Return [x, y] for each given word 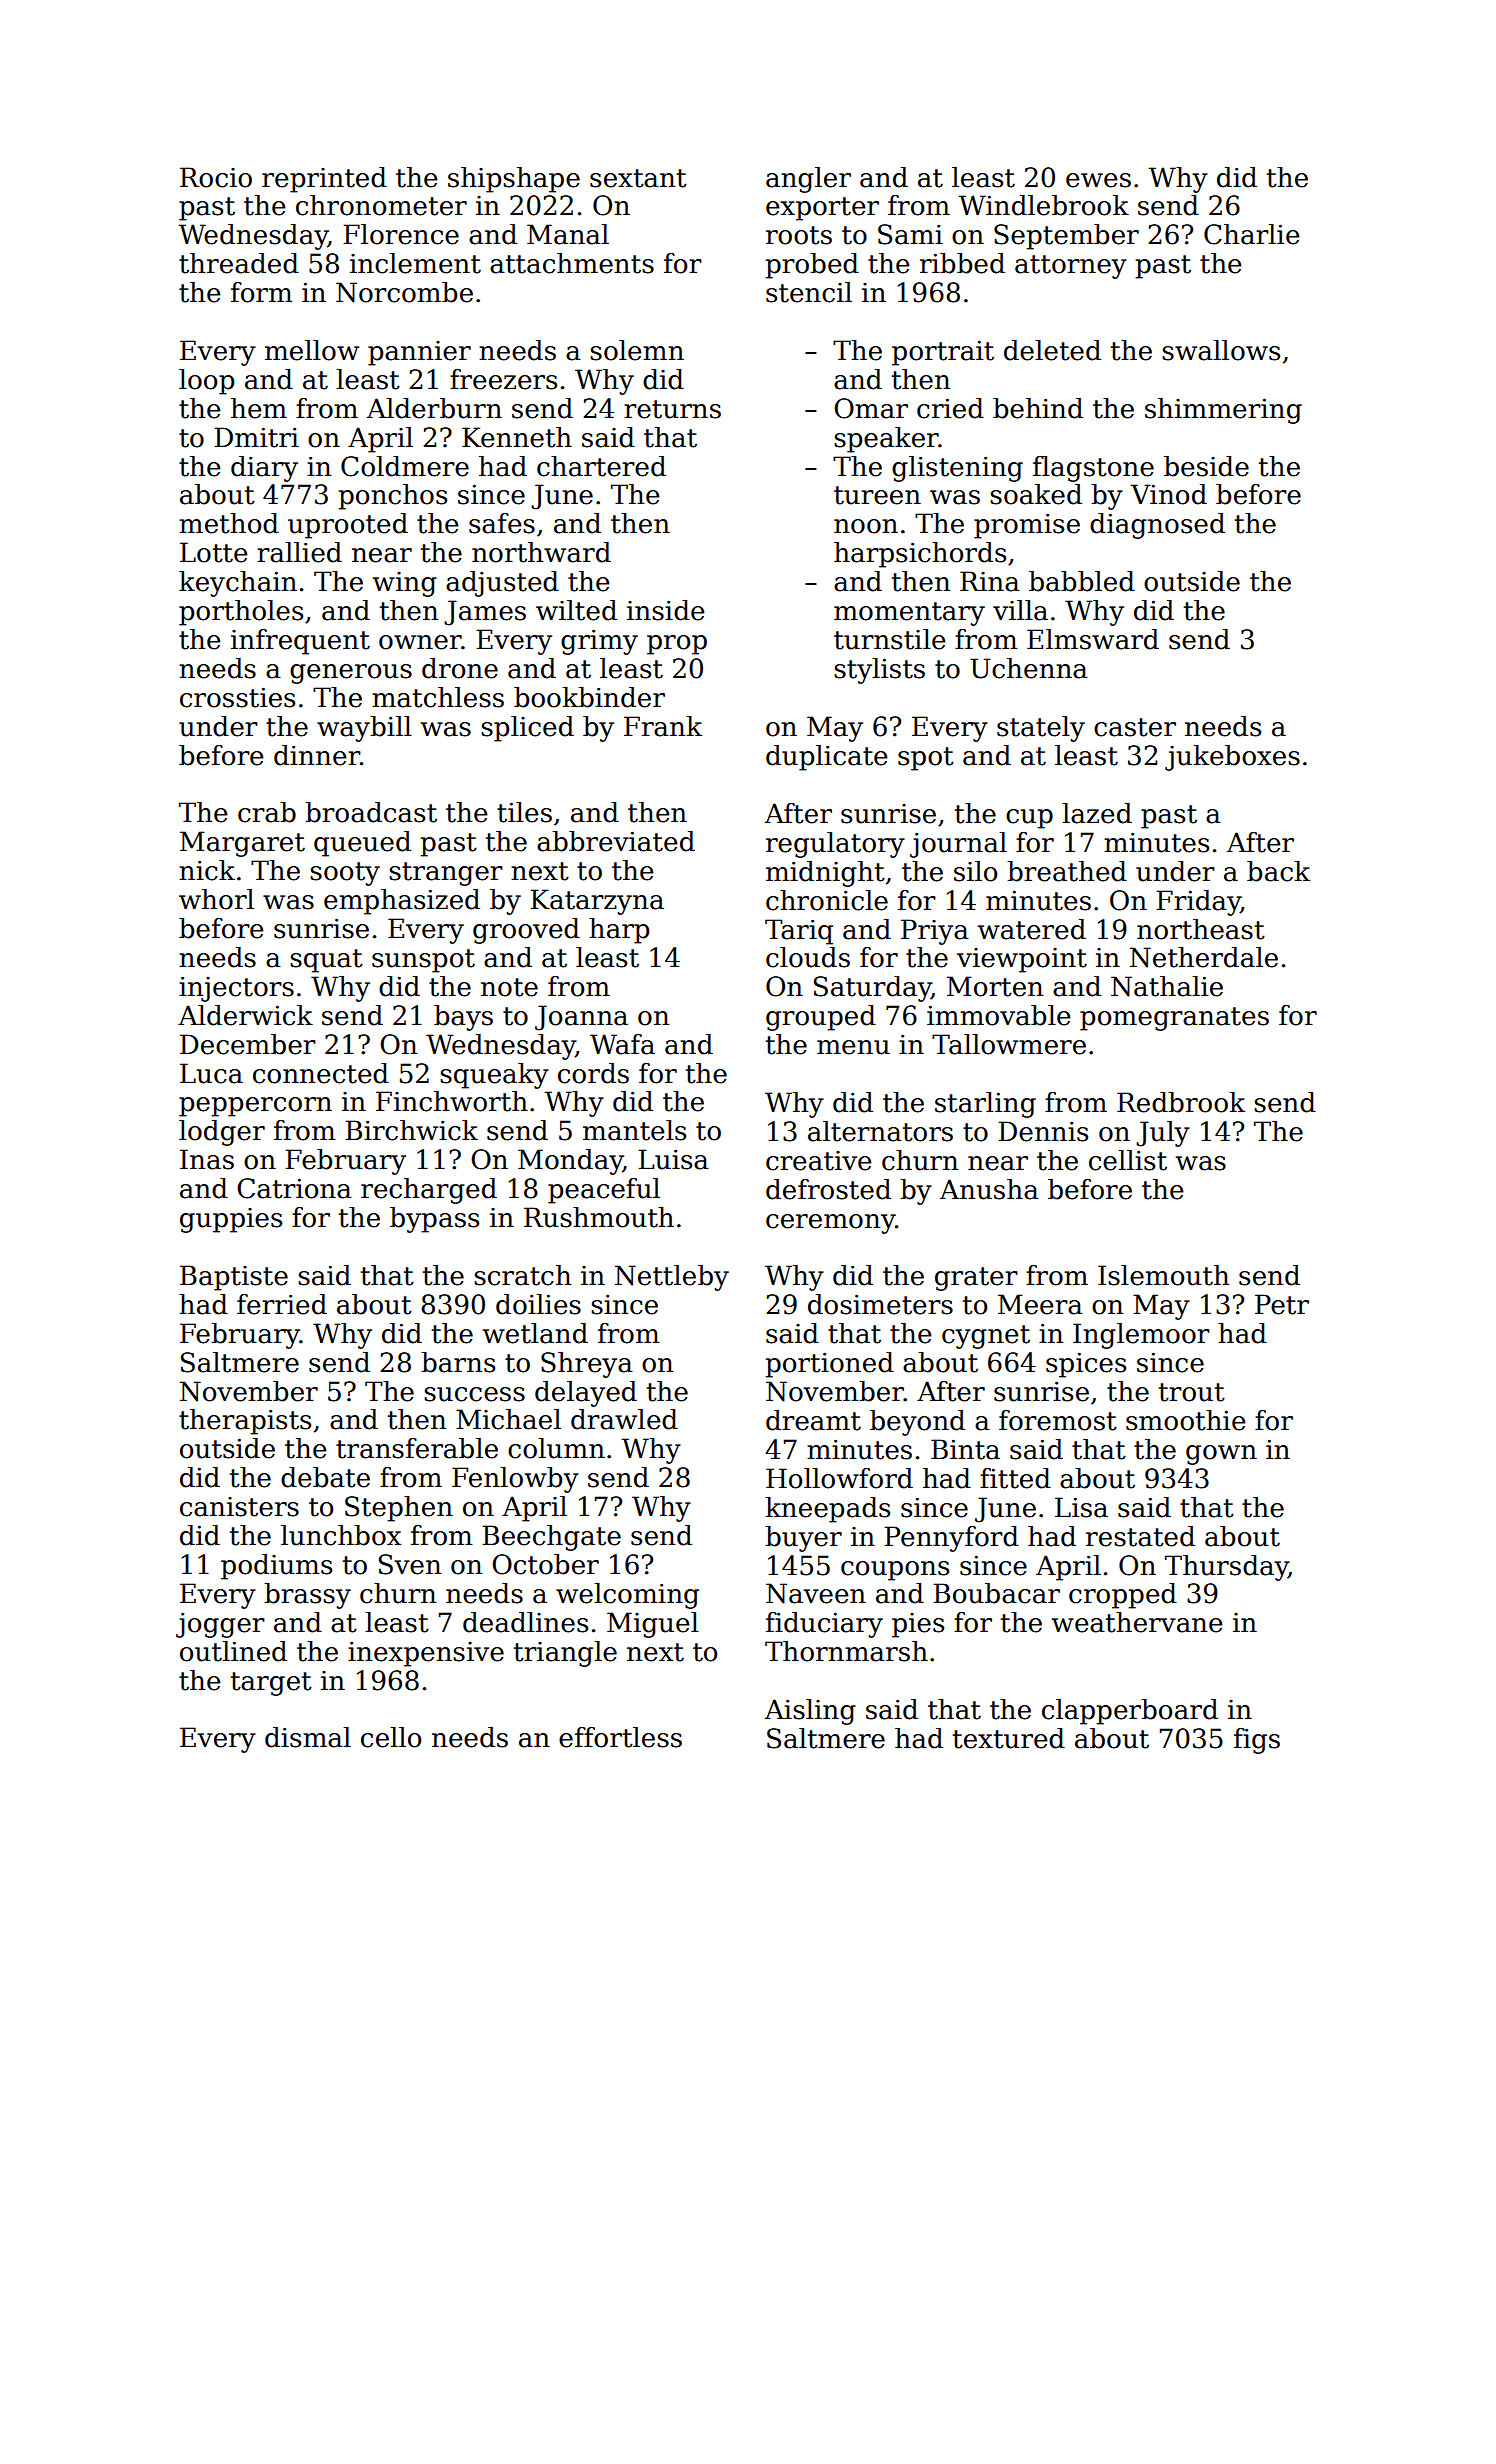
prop [677, 645]
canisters [239, 1507]
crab [267, 812]
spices [1086, 1365]
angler [808, 180]
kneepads [827, 1510]
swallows [1221, 350]
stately [1041, 729]
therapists [245, 1422]
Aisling [810, 1712]
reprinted [324, 180]
